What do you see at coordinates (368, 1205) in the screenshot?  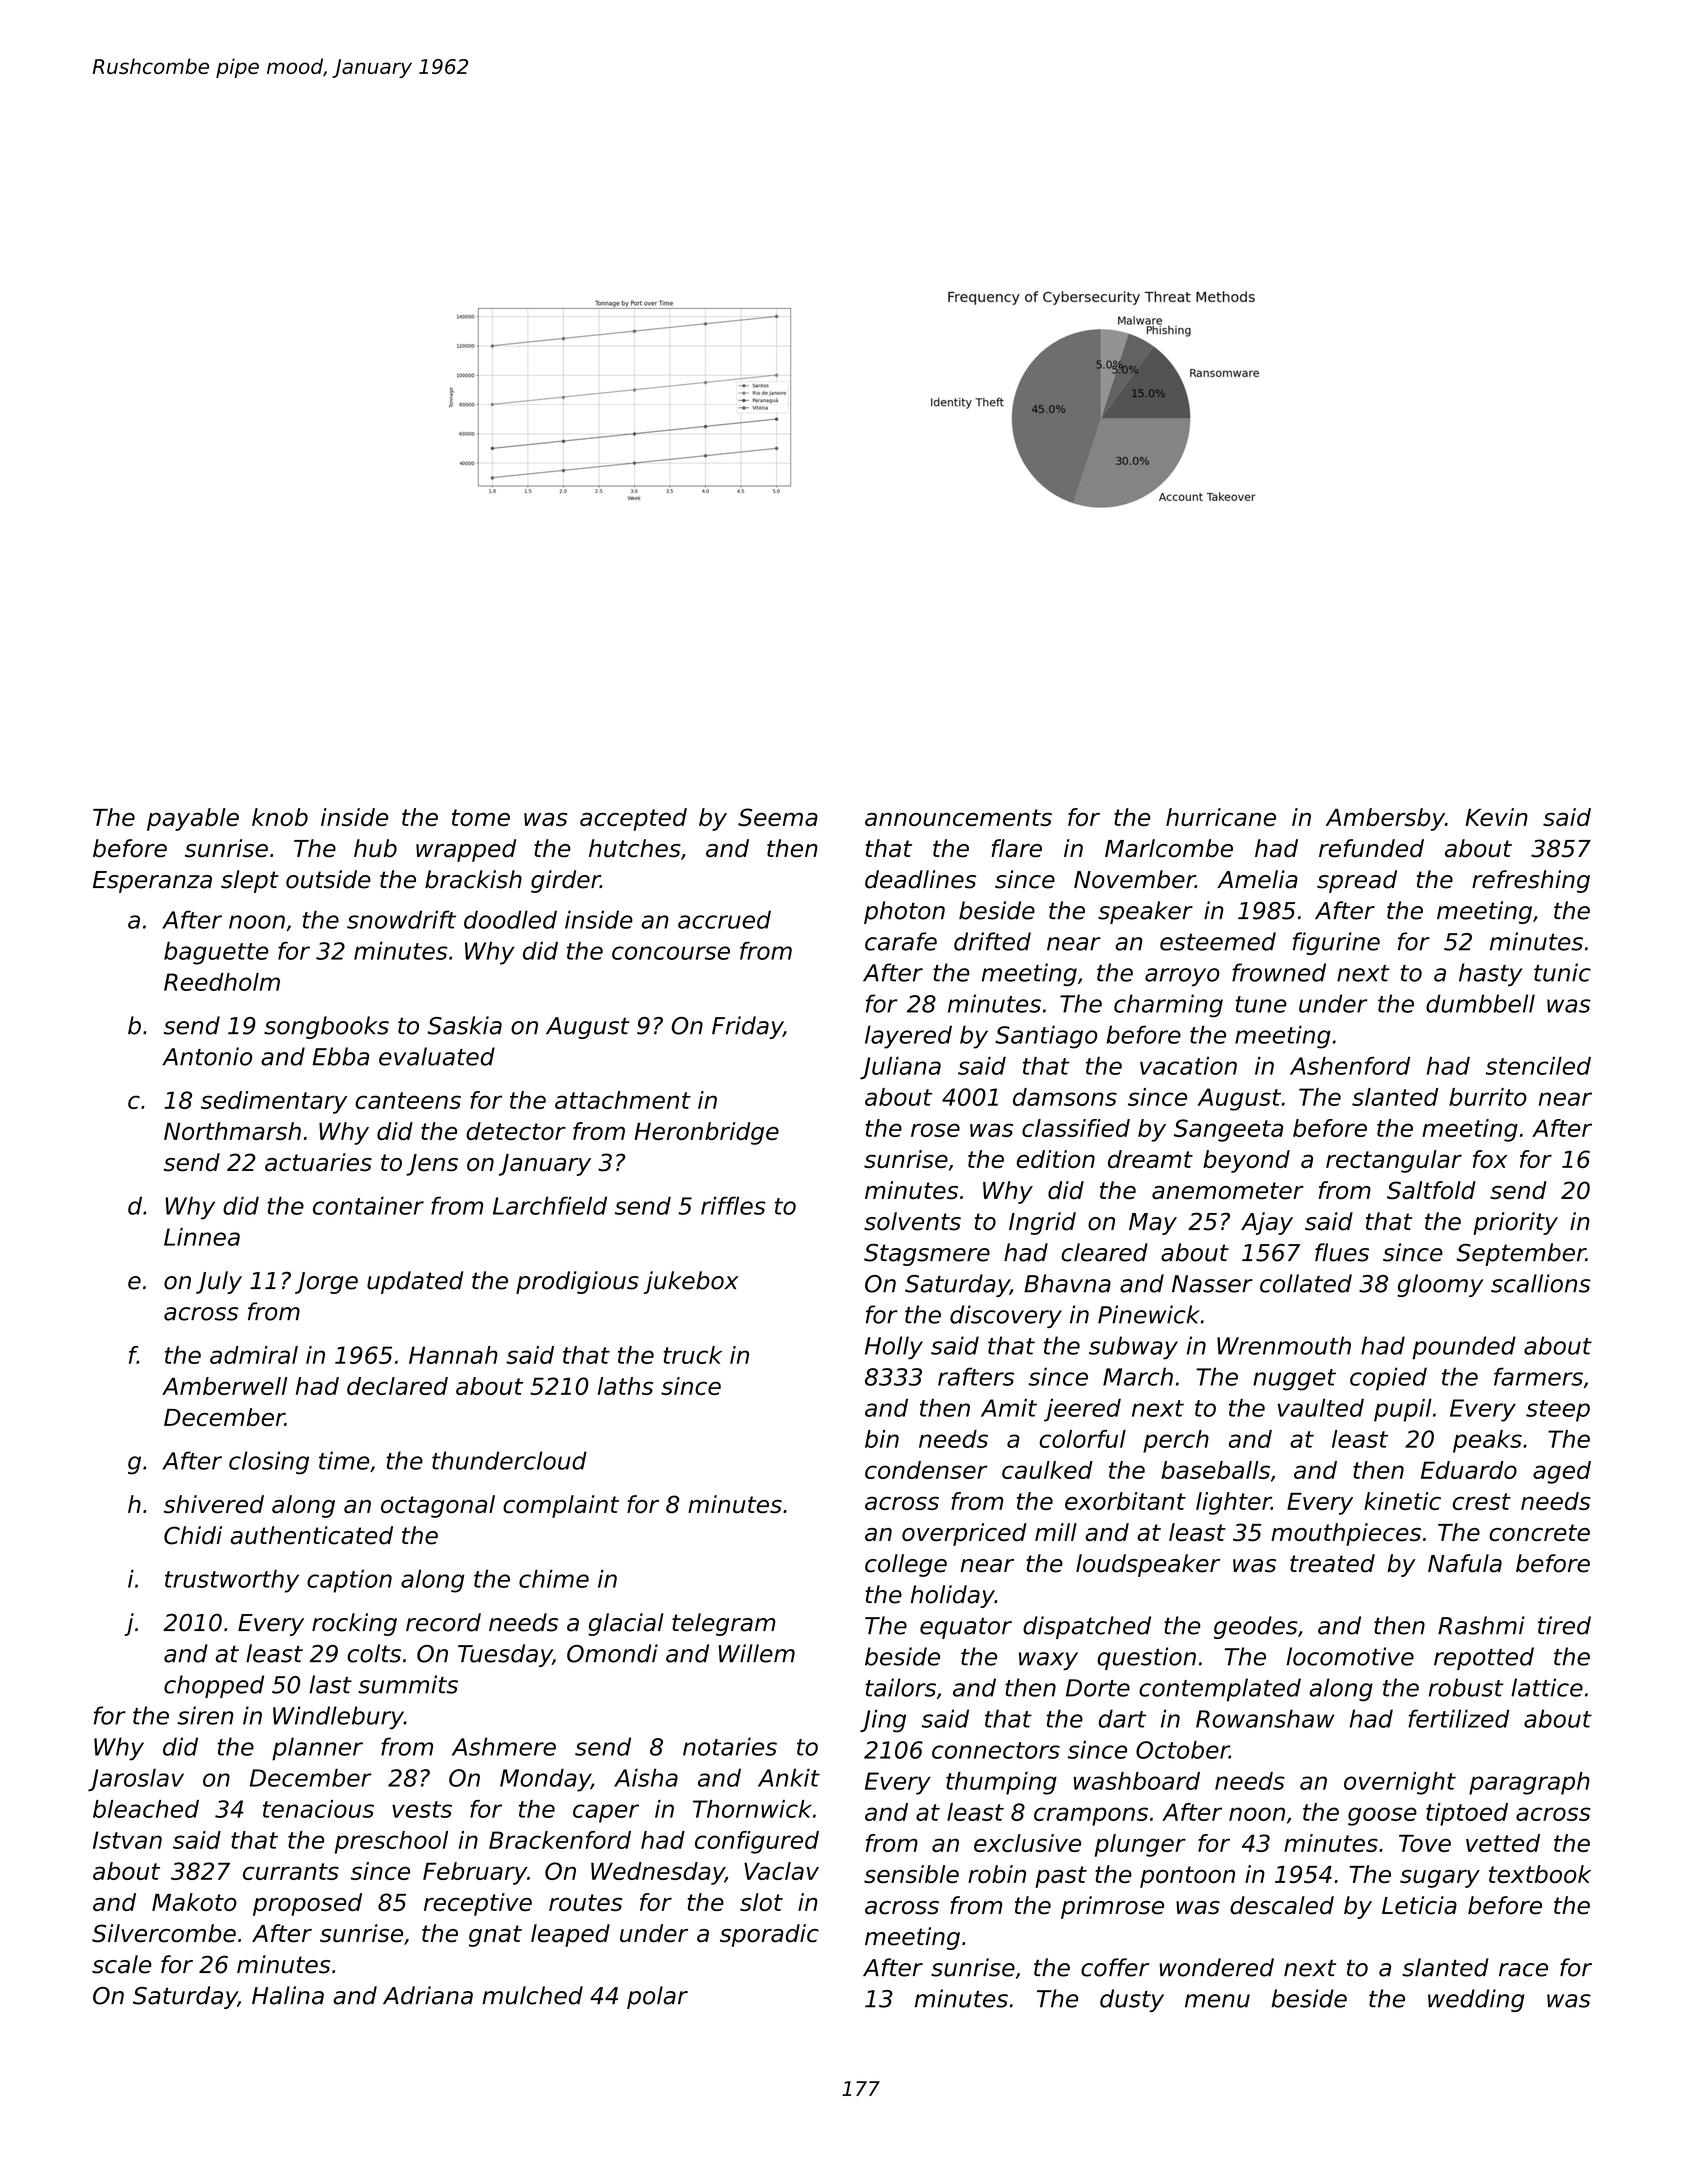 I see `container` at bounding box center [368, 1205].
